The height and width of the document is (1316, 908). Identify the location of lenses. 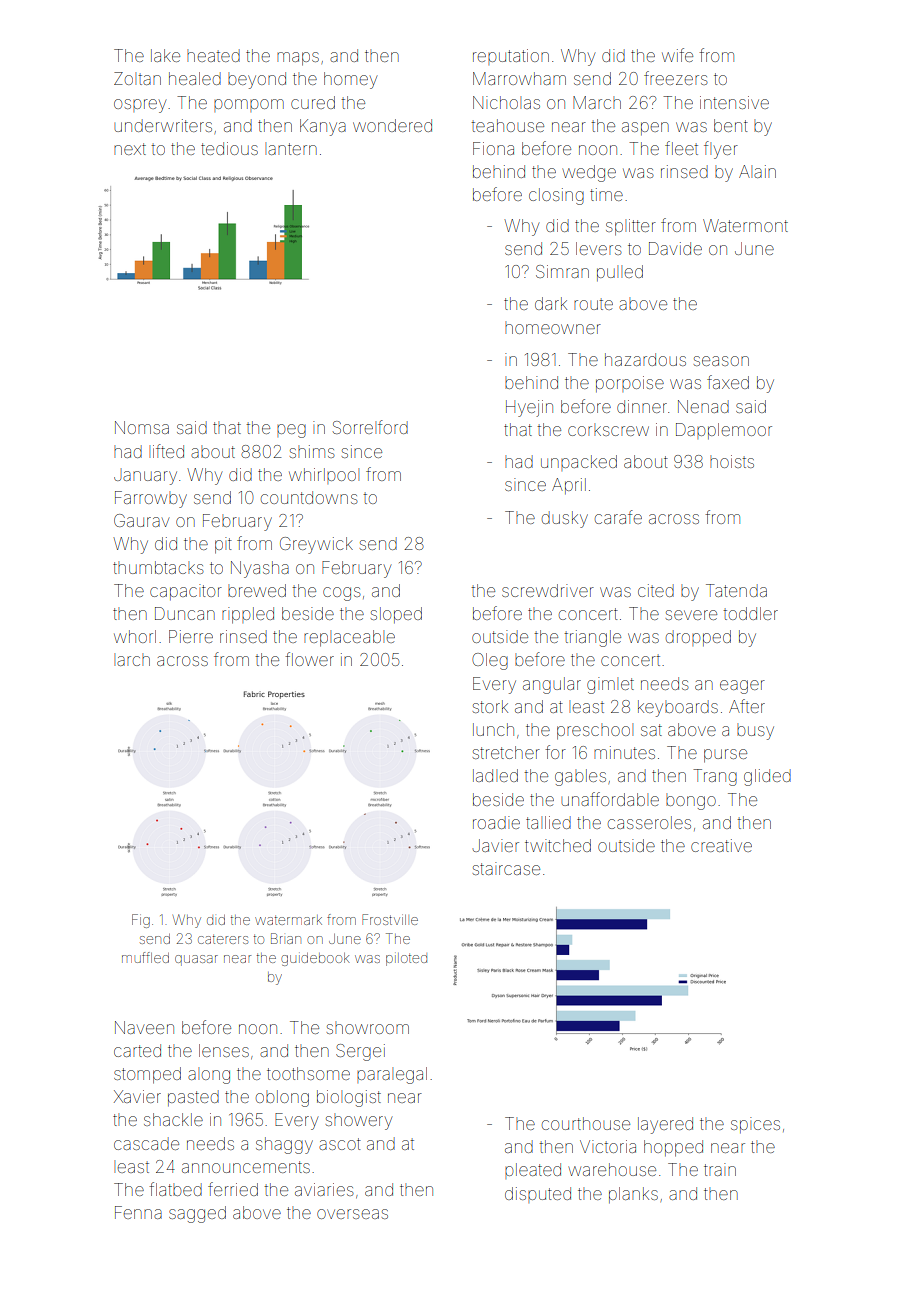
(224, 1050).
